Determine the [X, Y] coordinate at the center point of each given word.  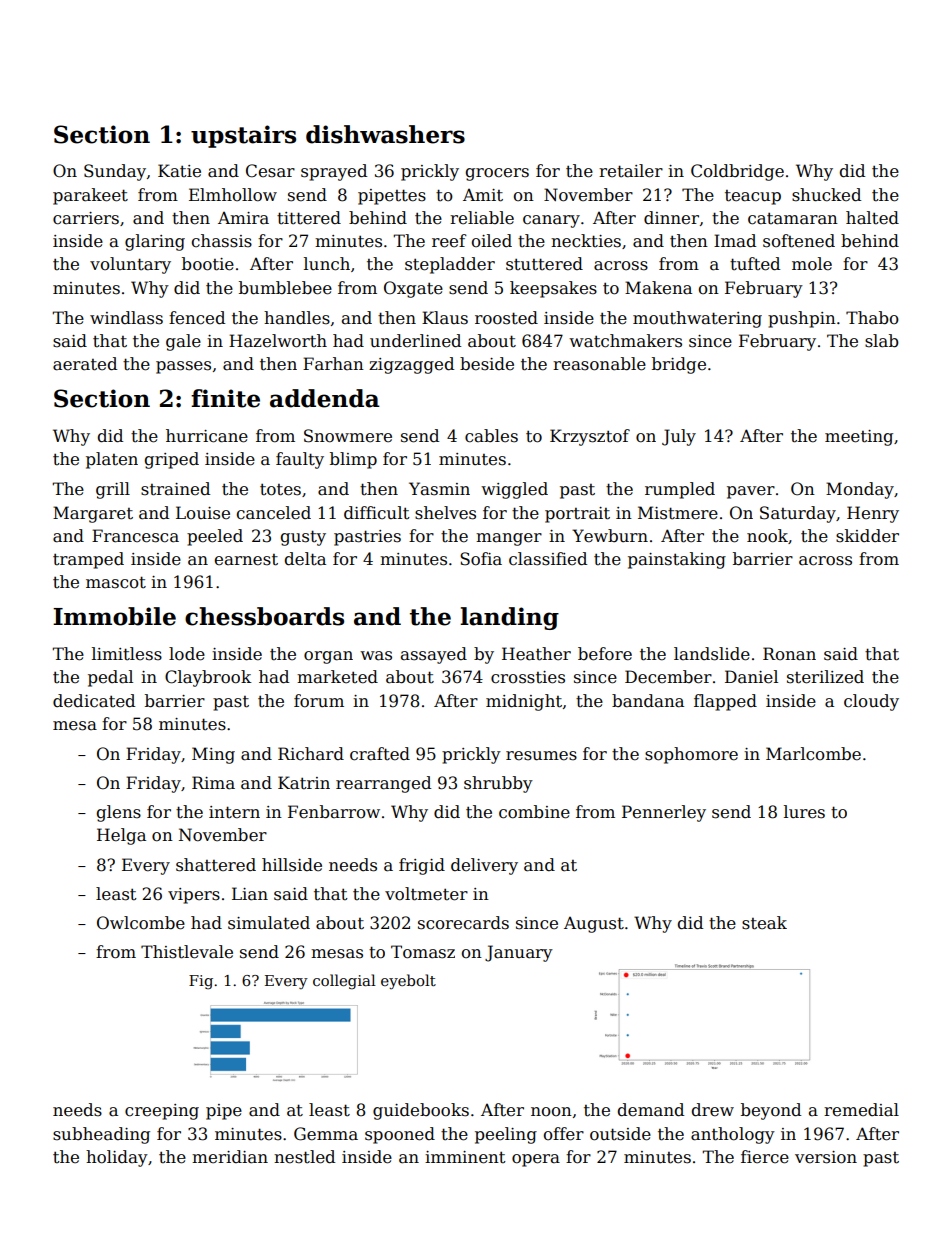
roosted [506, 318]
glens [119, 813]
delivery [484, 866]
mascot [116, 582]
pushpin [802, 319]
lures [804, 812]
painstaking [677, 560]
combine [534, 812]
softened [799, 241]
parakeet [90, 196]
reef [449, 241]
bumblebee [285, 288]
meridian [230, 1157]
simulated [269, 923]
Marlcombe [813, 754]
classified [548, 559]
